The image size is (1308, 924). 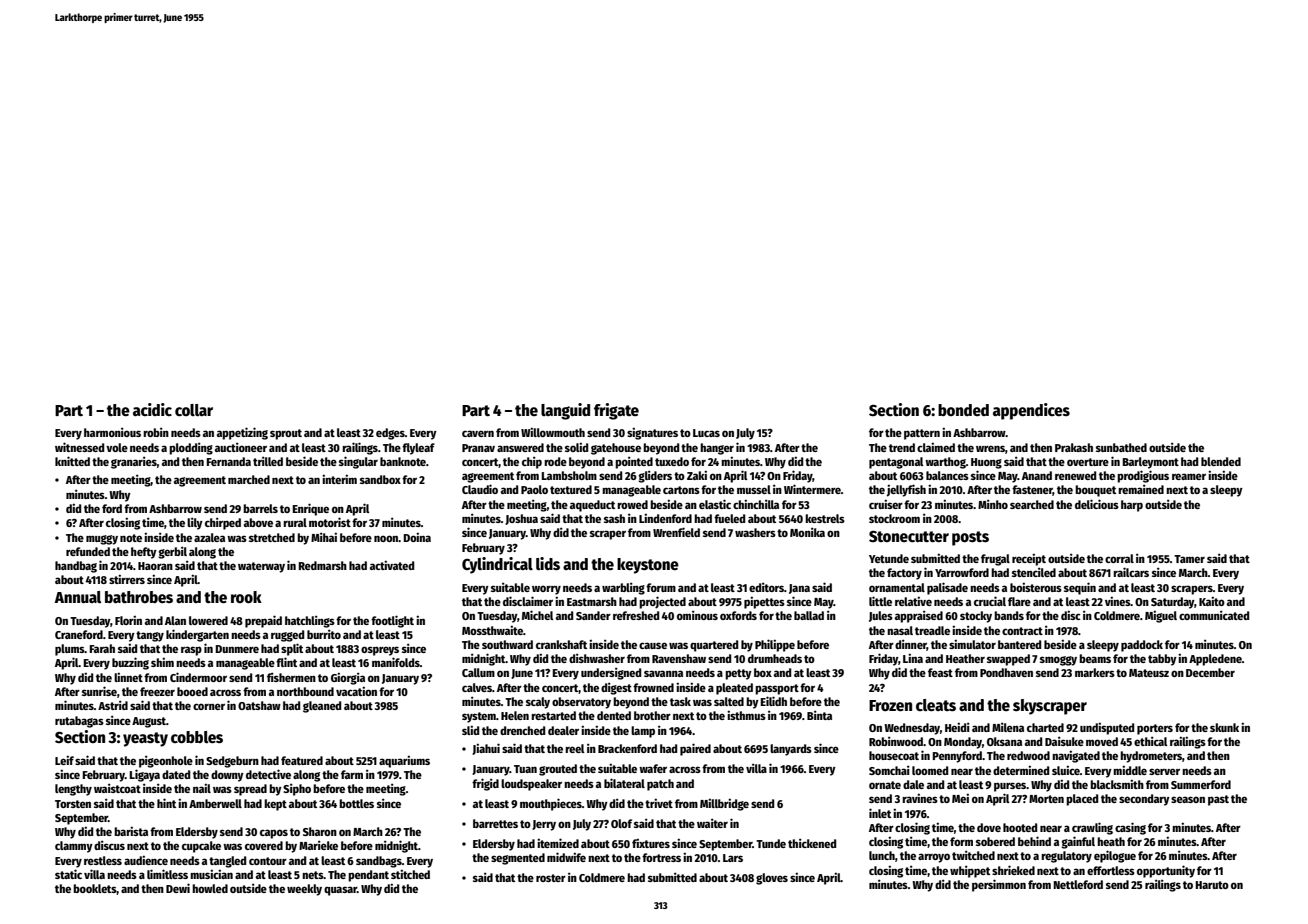 I want to click on appendices, so click(x=1031, y=411).
